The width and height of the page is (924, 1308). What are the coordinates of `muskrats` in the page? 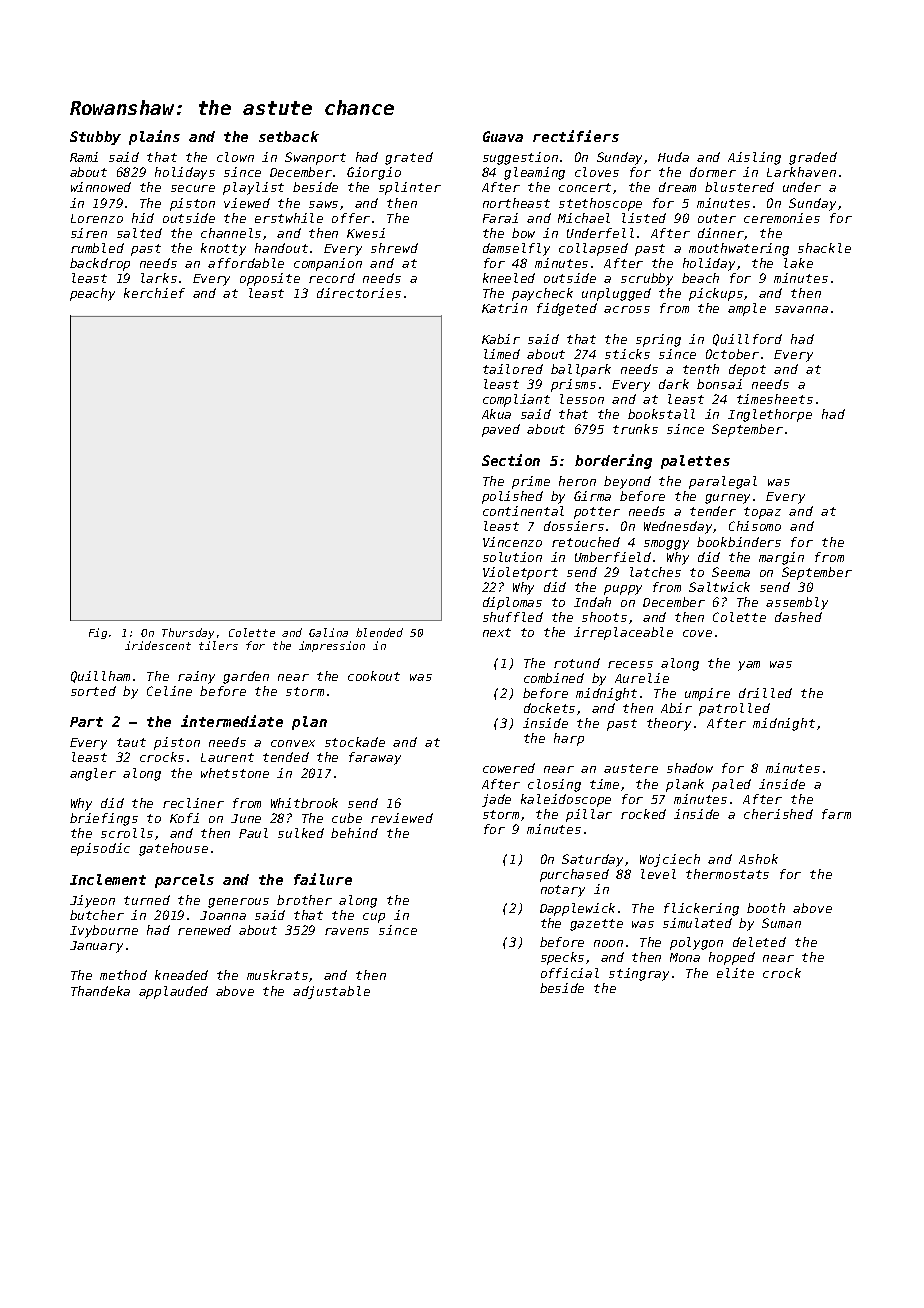 It's located at (277, 975).
